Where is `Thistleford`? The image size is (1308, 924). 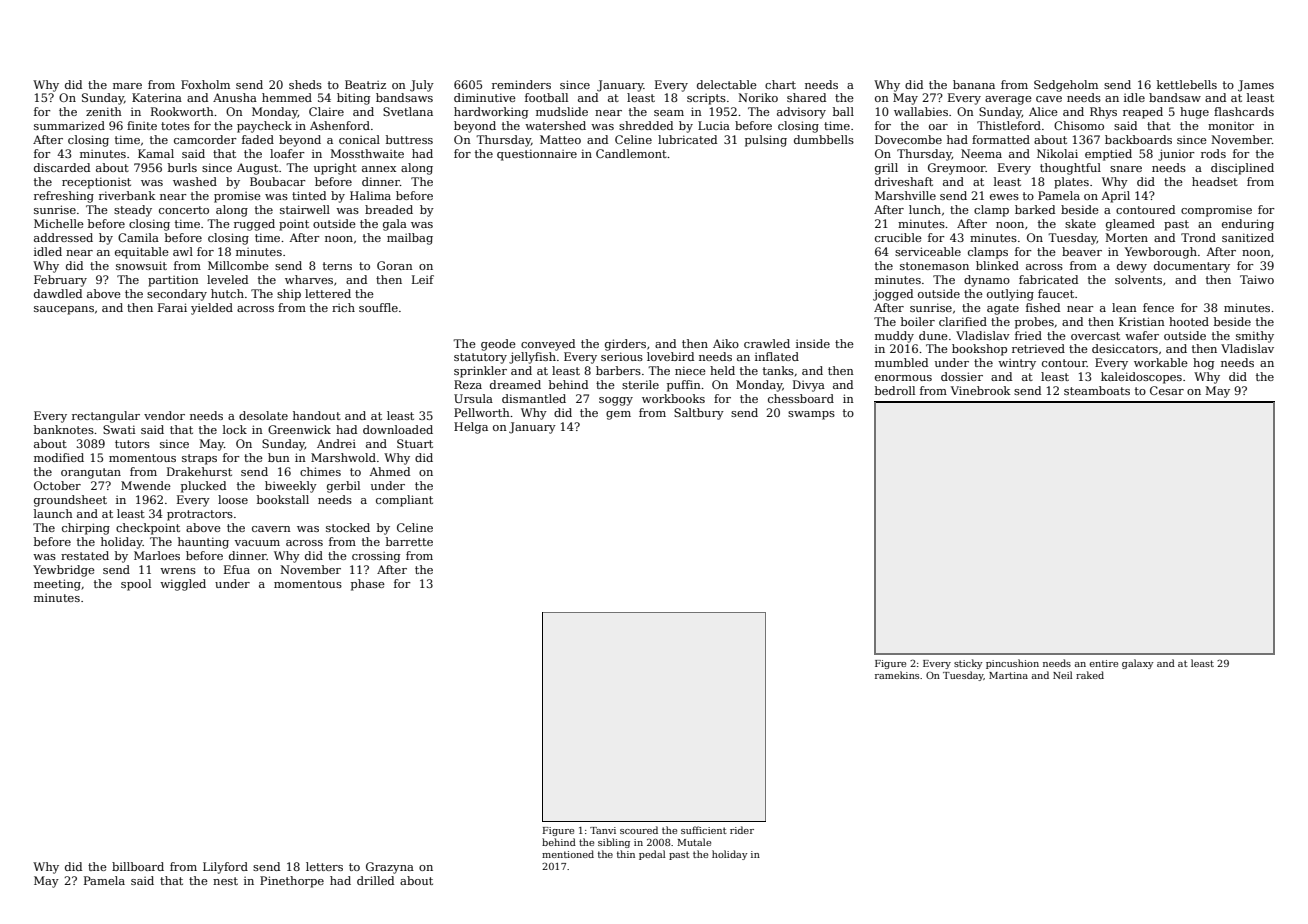 Thistleford is located at coordinates (1009, 125).
